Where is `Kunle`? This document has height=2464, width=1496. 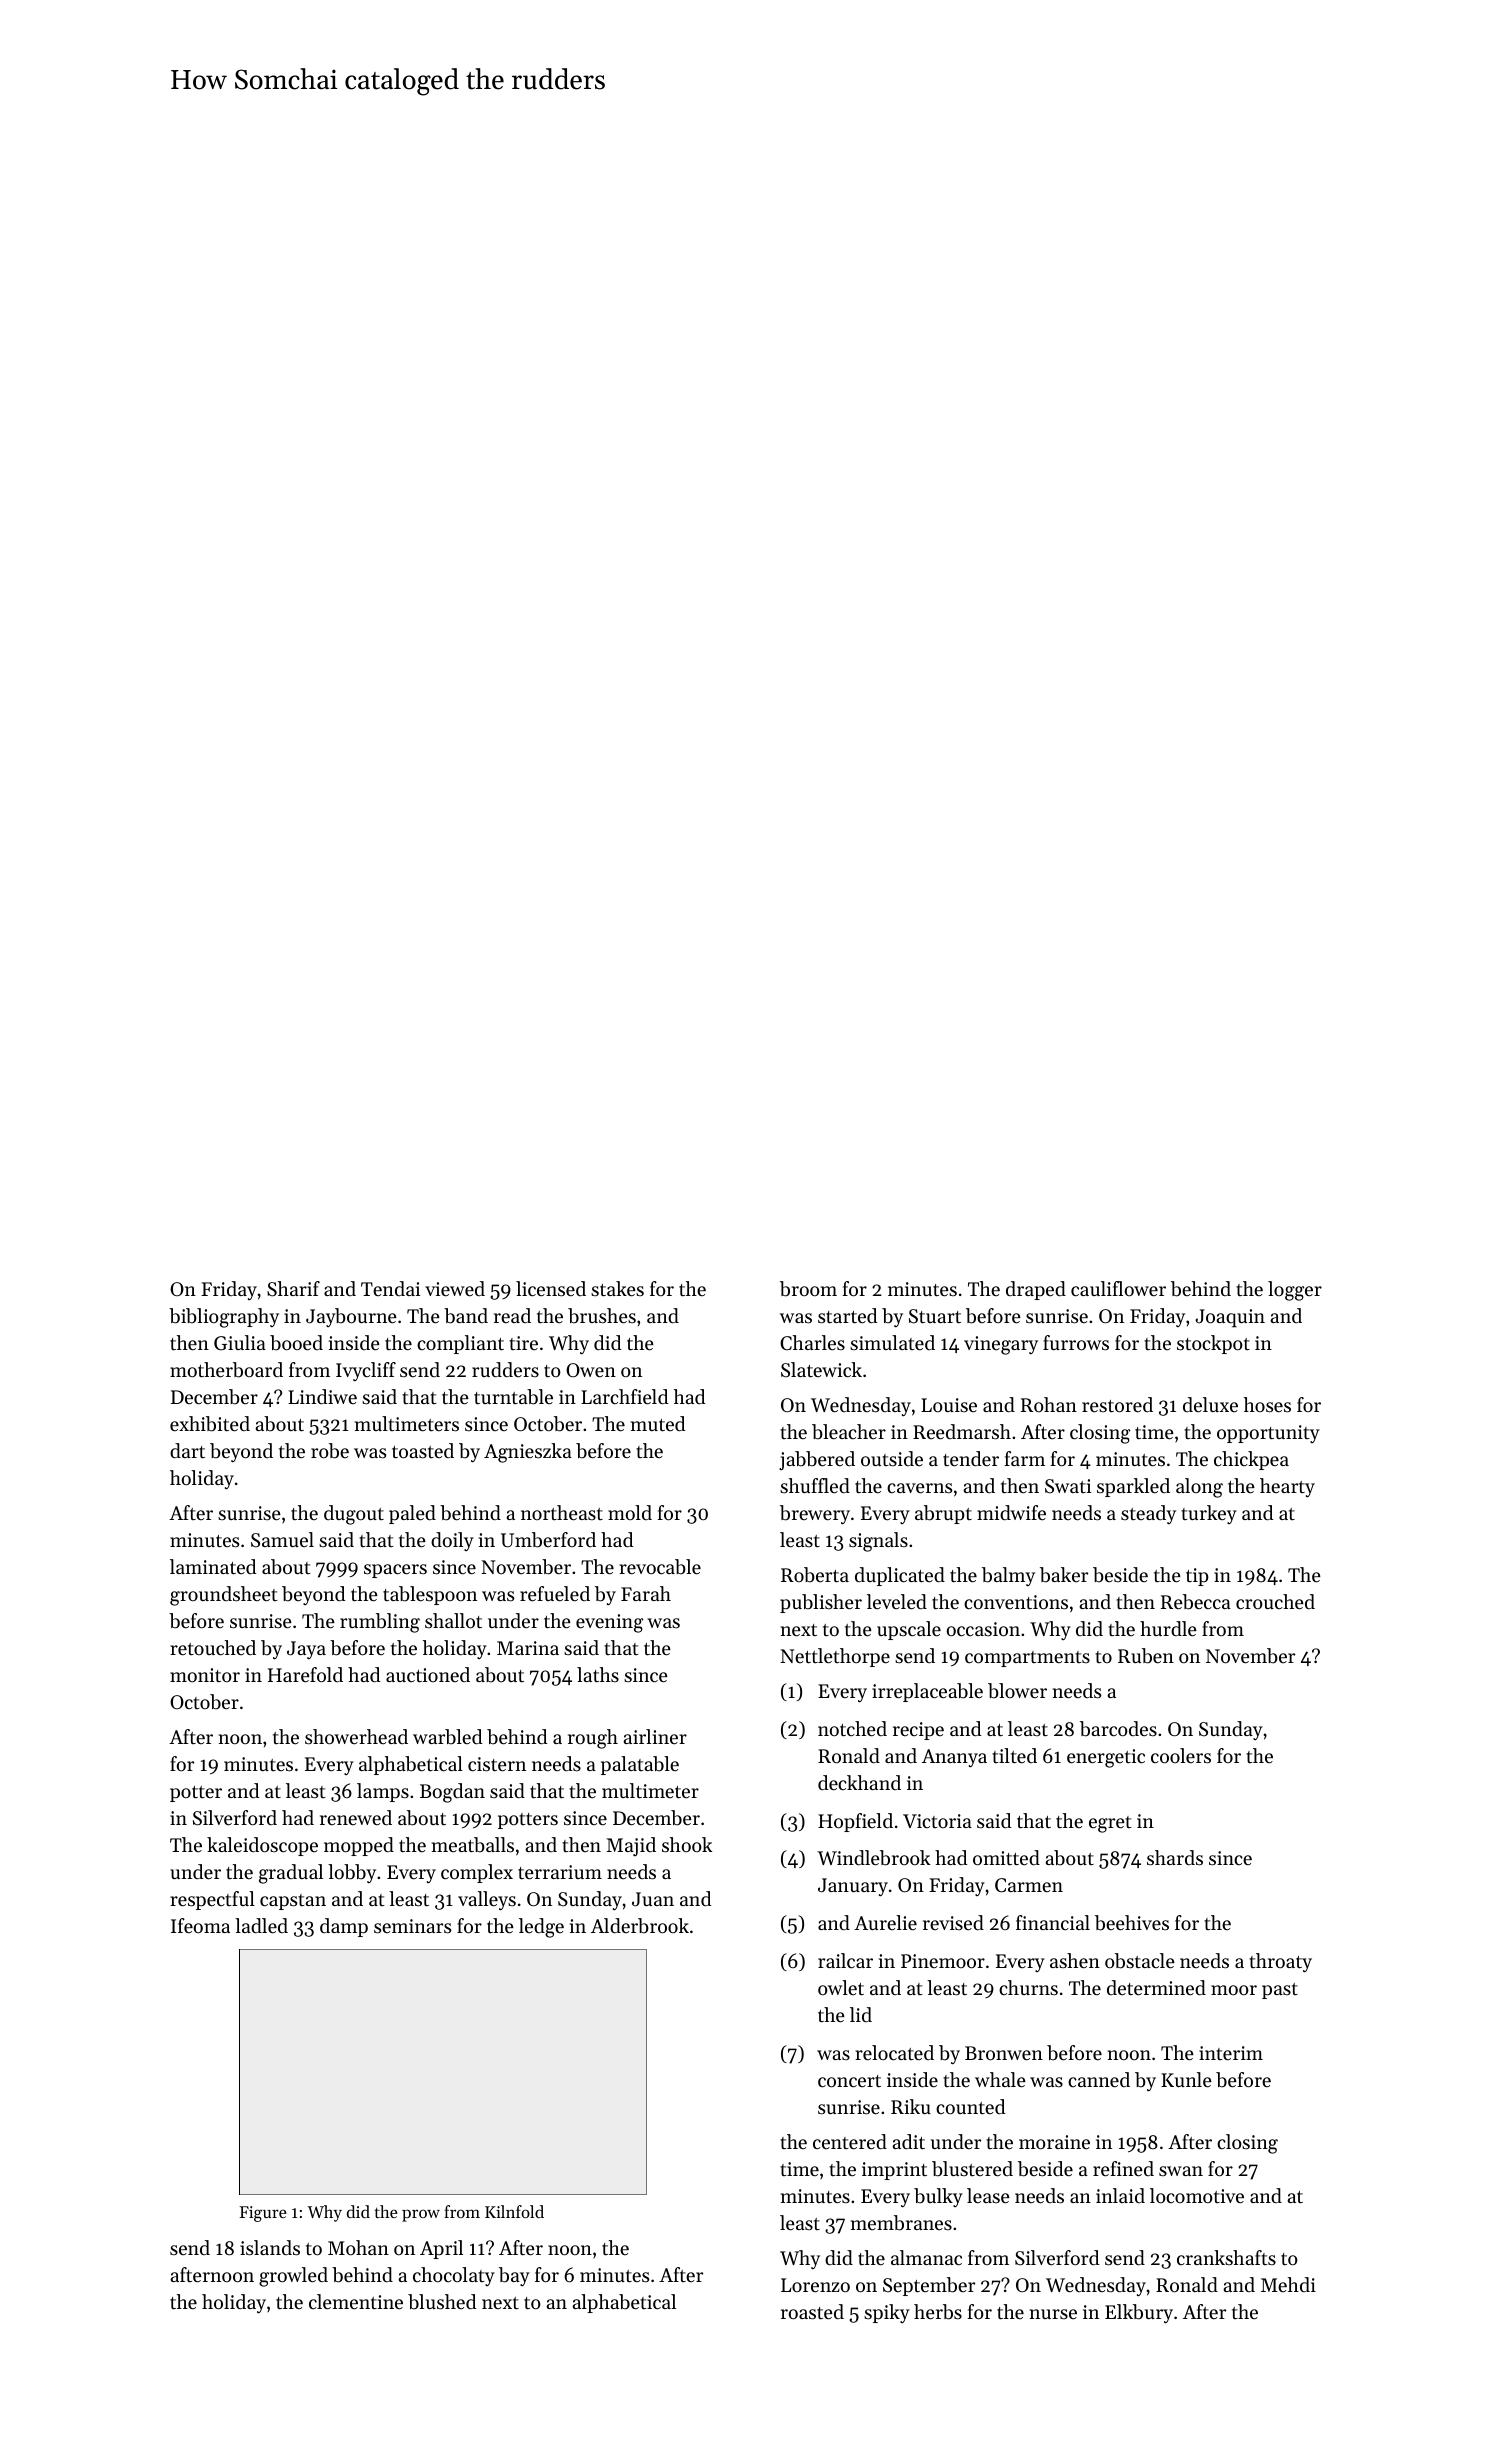
Kunle is located at coordinates (1186, 2080).
